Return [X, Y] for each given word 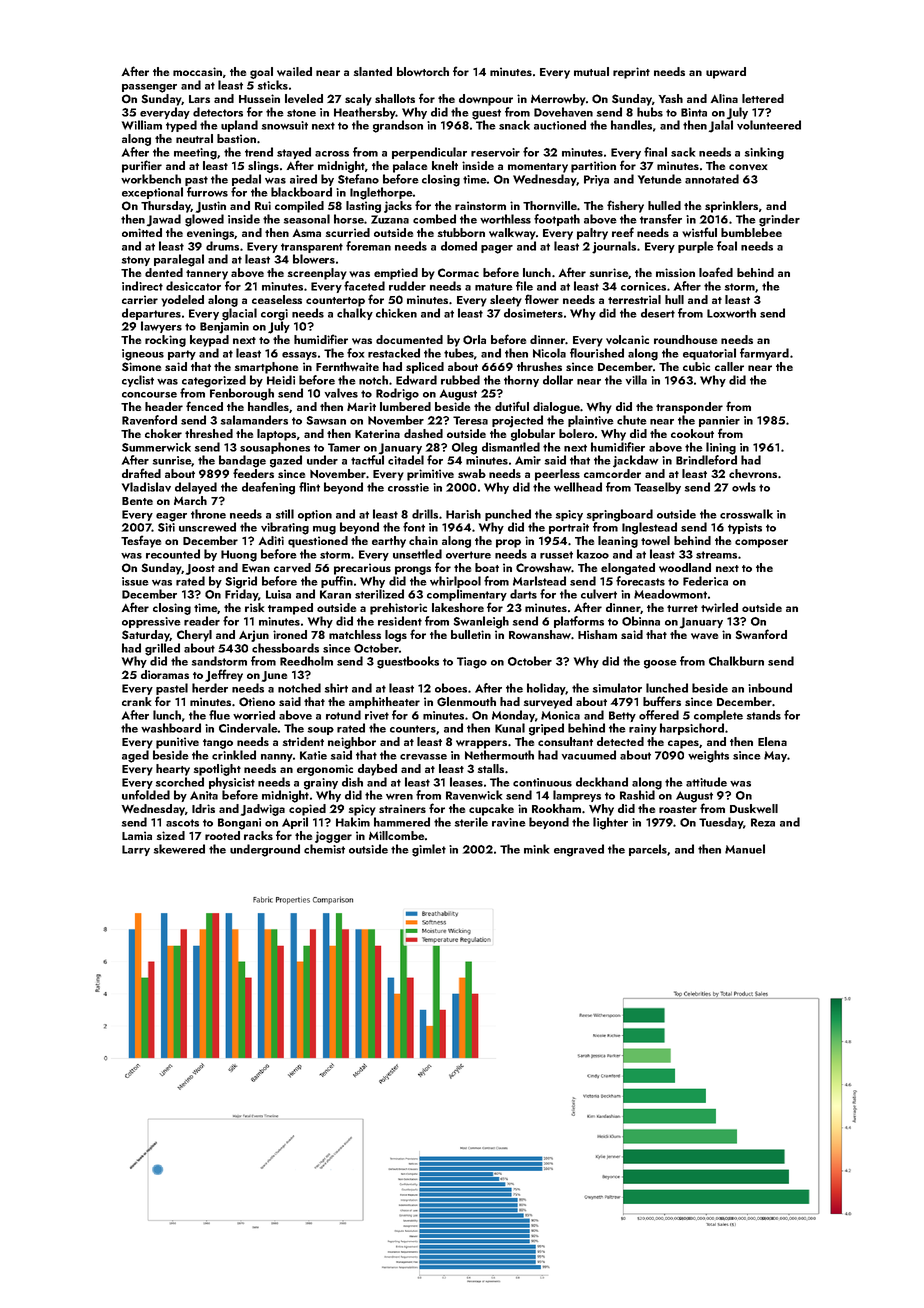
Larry [136, 850]
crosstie [408, 487]
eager [171, 517]
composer [761, 543]
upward [726, 73]
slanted [373, 71]
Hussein [259, 98]
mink [536, 849]
